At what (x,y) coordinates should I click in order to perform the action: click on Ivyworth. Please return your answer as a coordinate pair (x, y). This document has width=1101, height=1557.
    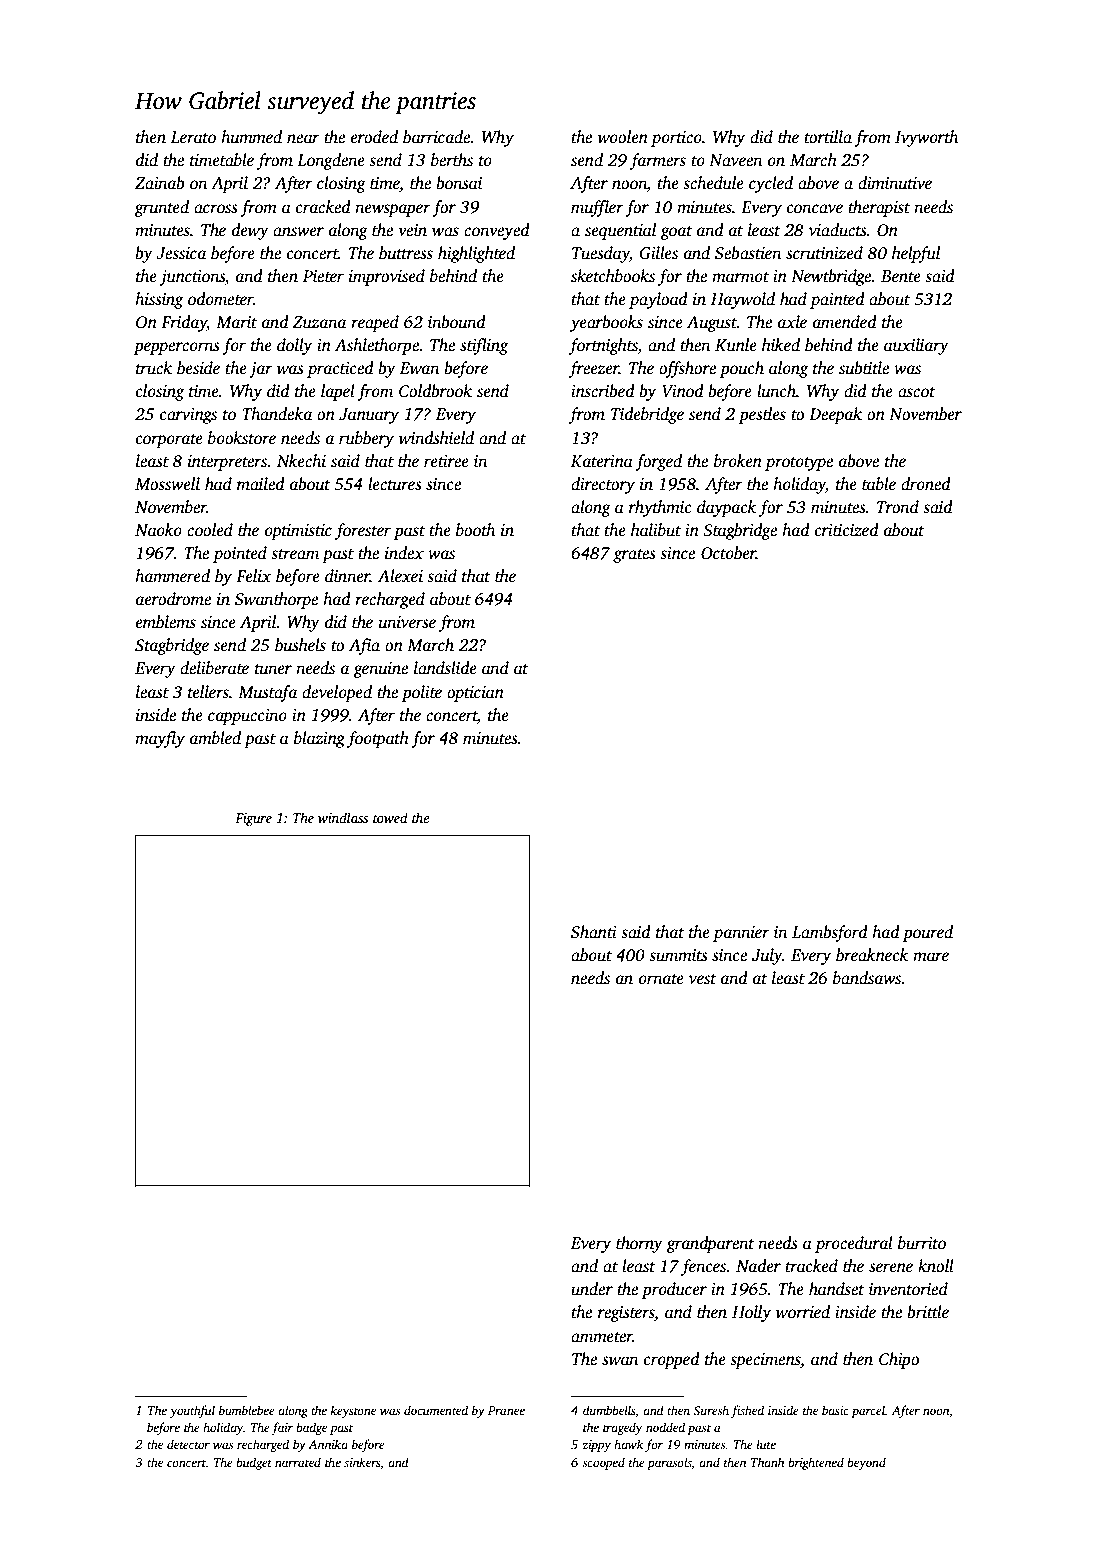
    Looking at the image, I should click on (926, 138).
